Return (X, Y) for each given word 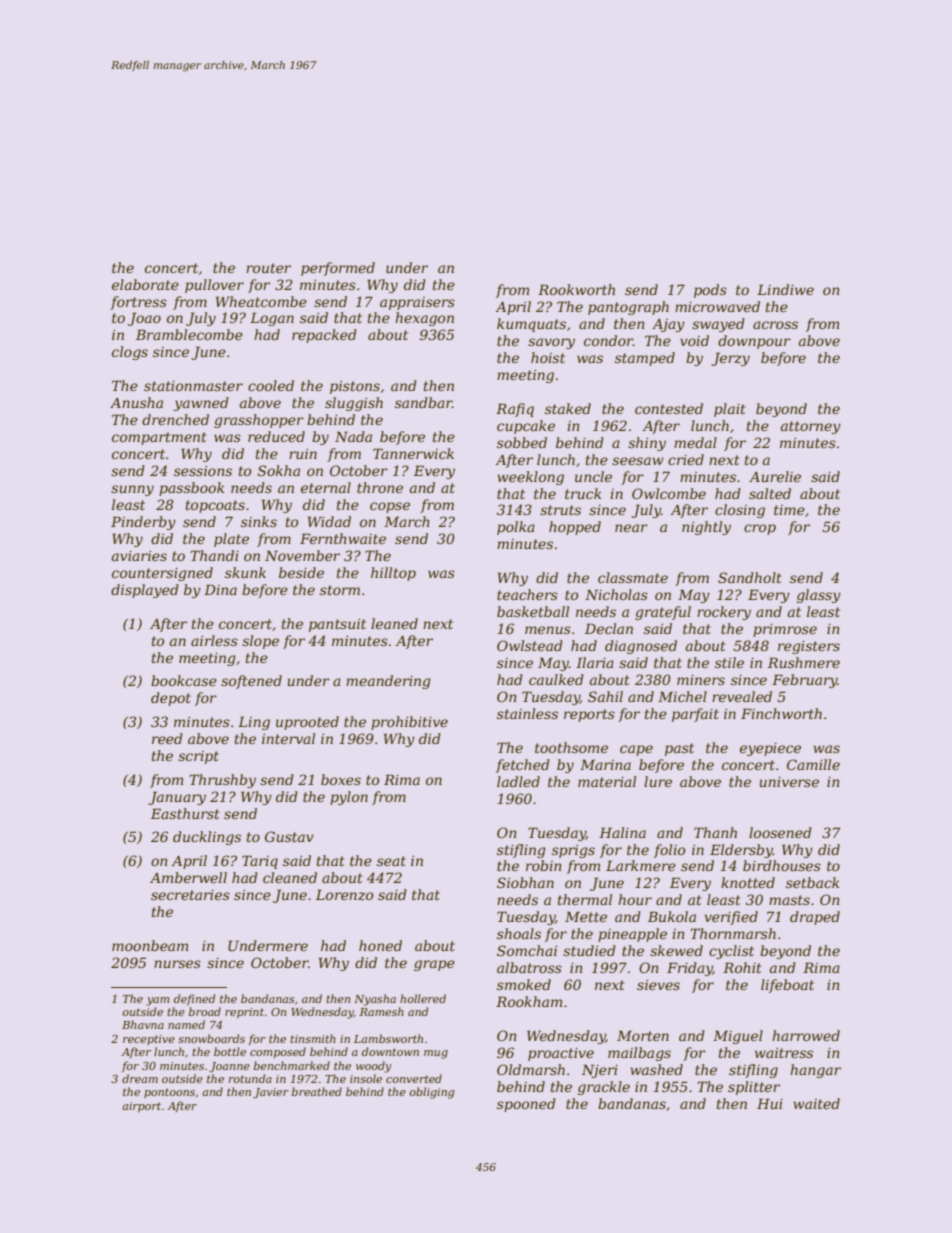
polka (516, 528)
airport (141, 1107)
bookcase (184, 680)
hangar (815, 1071)
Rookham (529, 1001)
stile (729, 662)
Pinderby (143, 523)
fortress (138, 303)
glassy (819, 596)
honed (380, 945)
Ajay (668, 325)
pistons (355, 387)
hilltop (393, 574)
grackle (604, 1088)
